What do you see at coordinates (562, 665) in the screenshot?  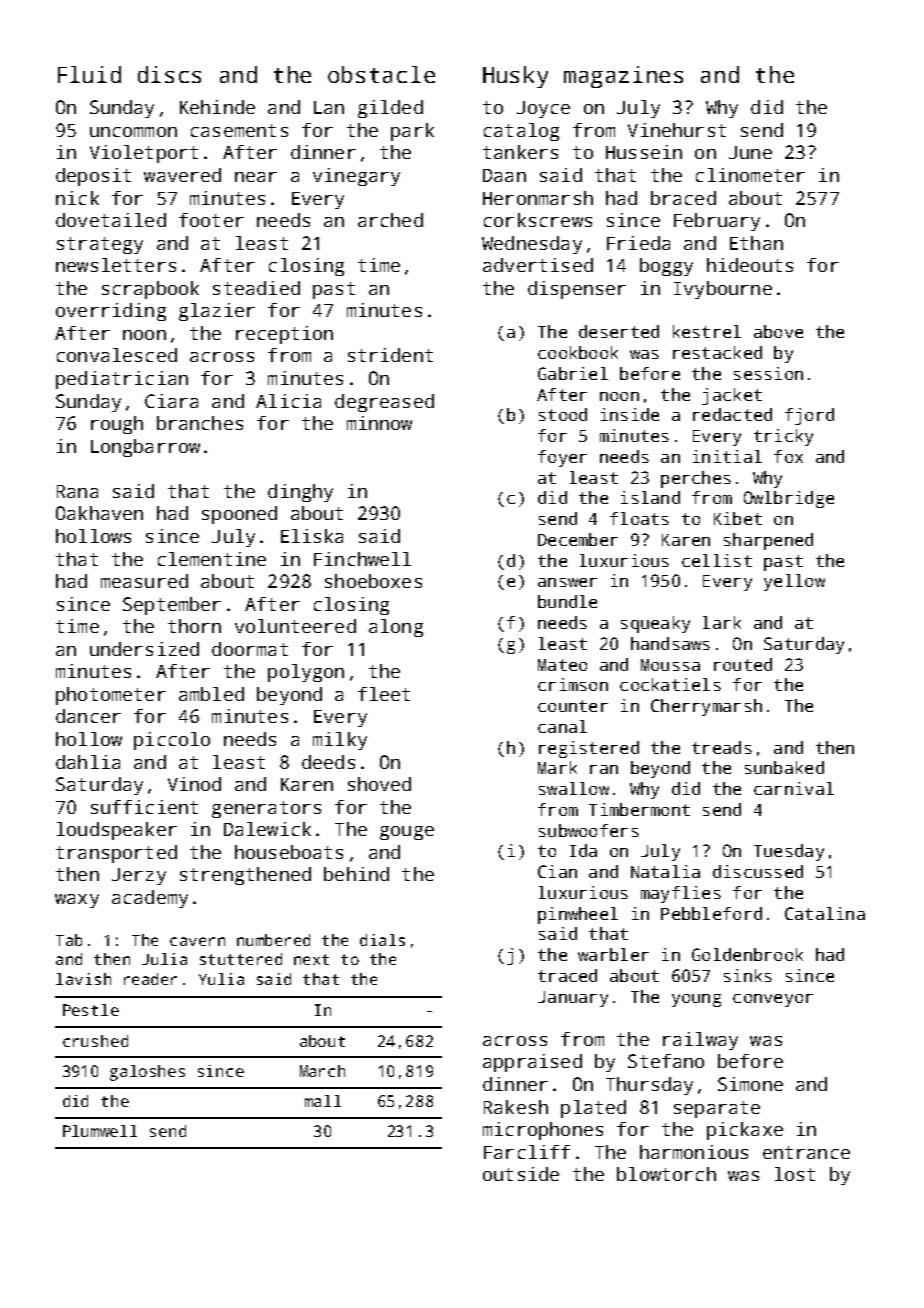 I see `Mateo` at bounding box center [562, 665].
